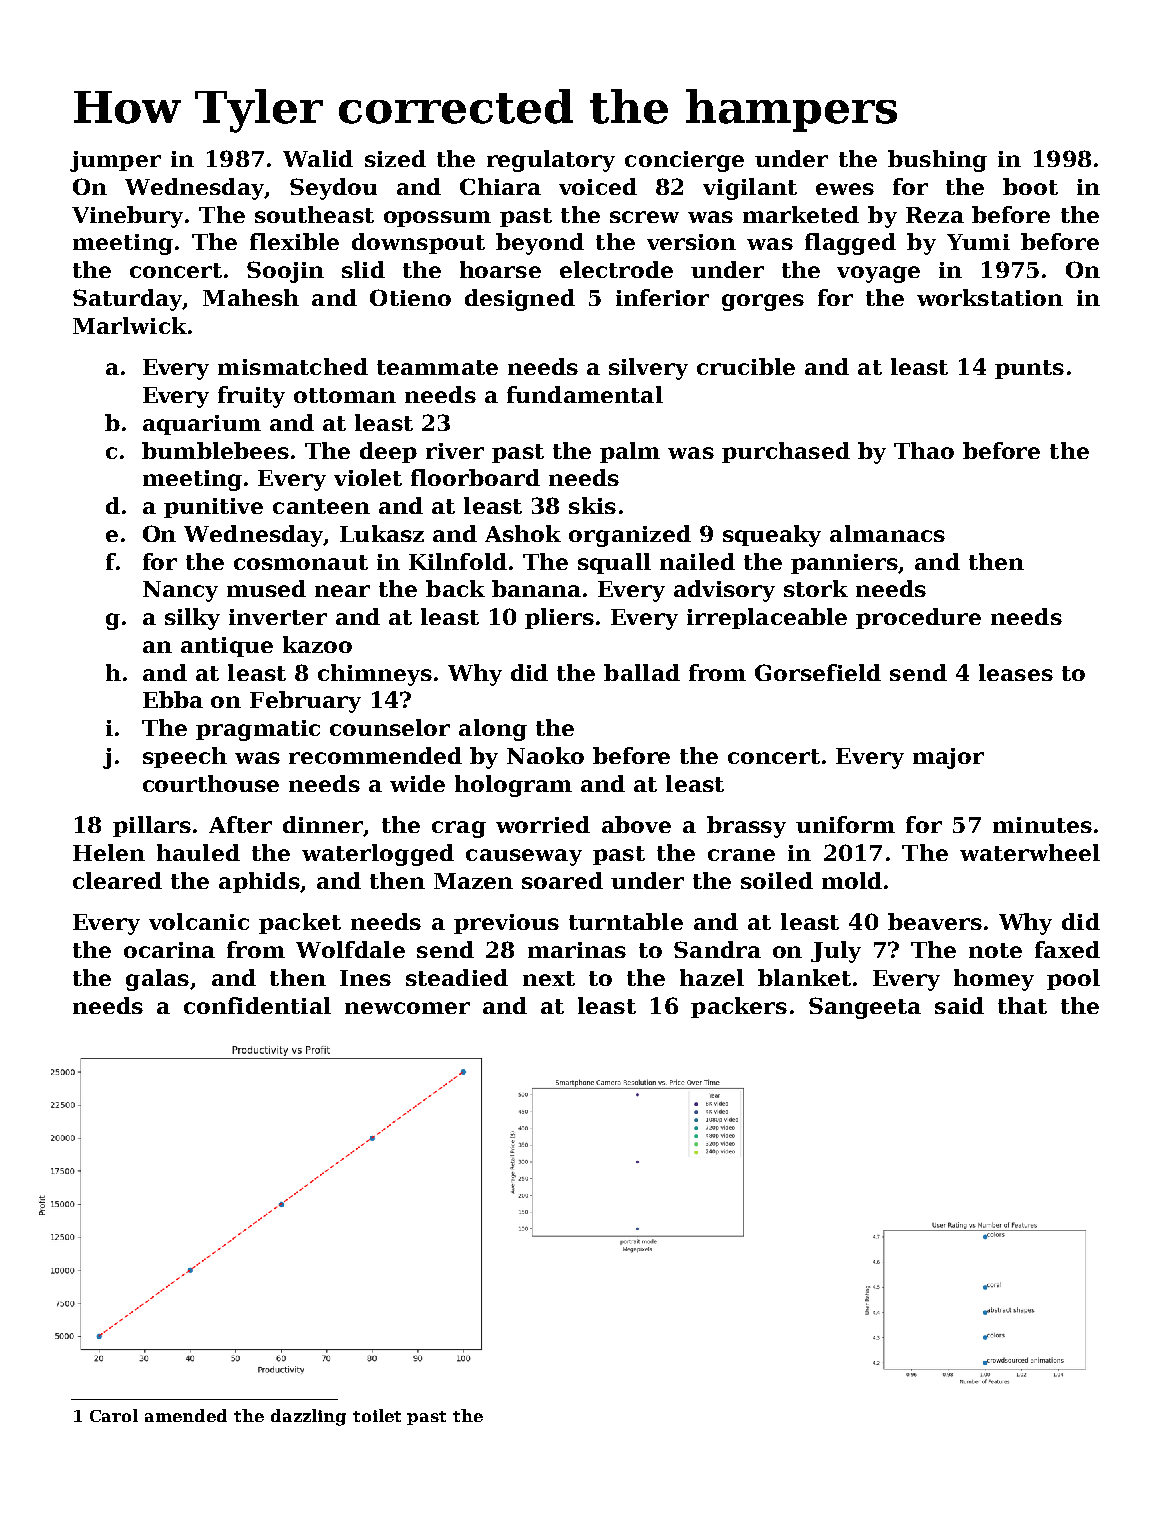  What do you see at coordinates (948, 758) in the screenshot?
I see `major` at bounding box center [948, 758].
